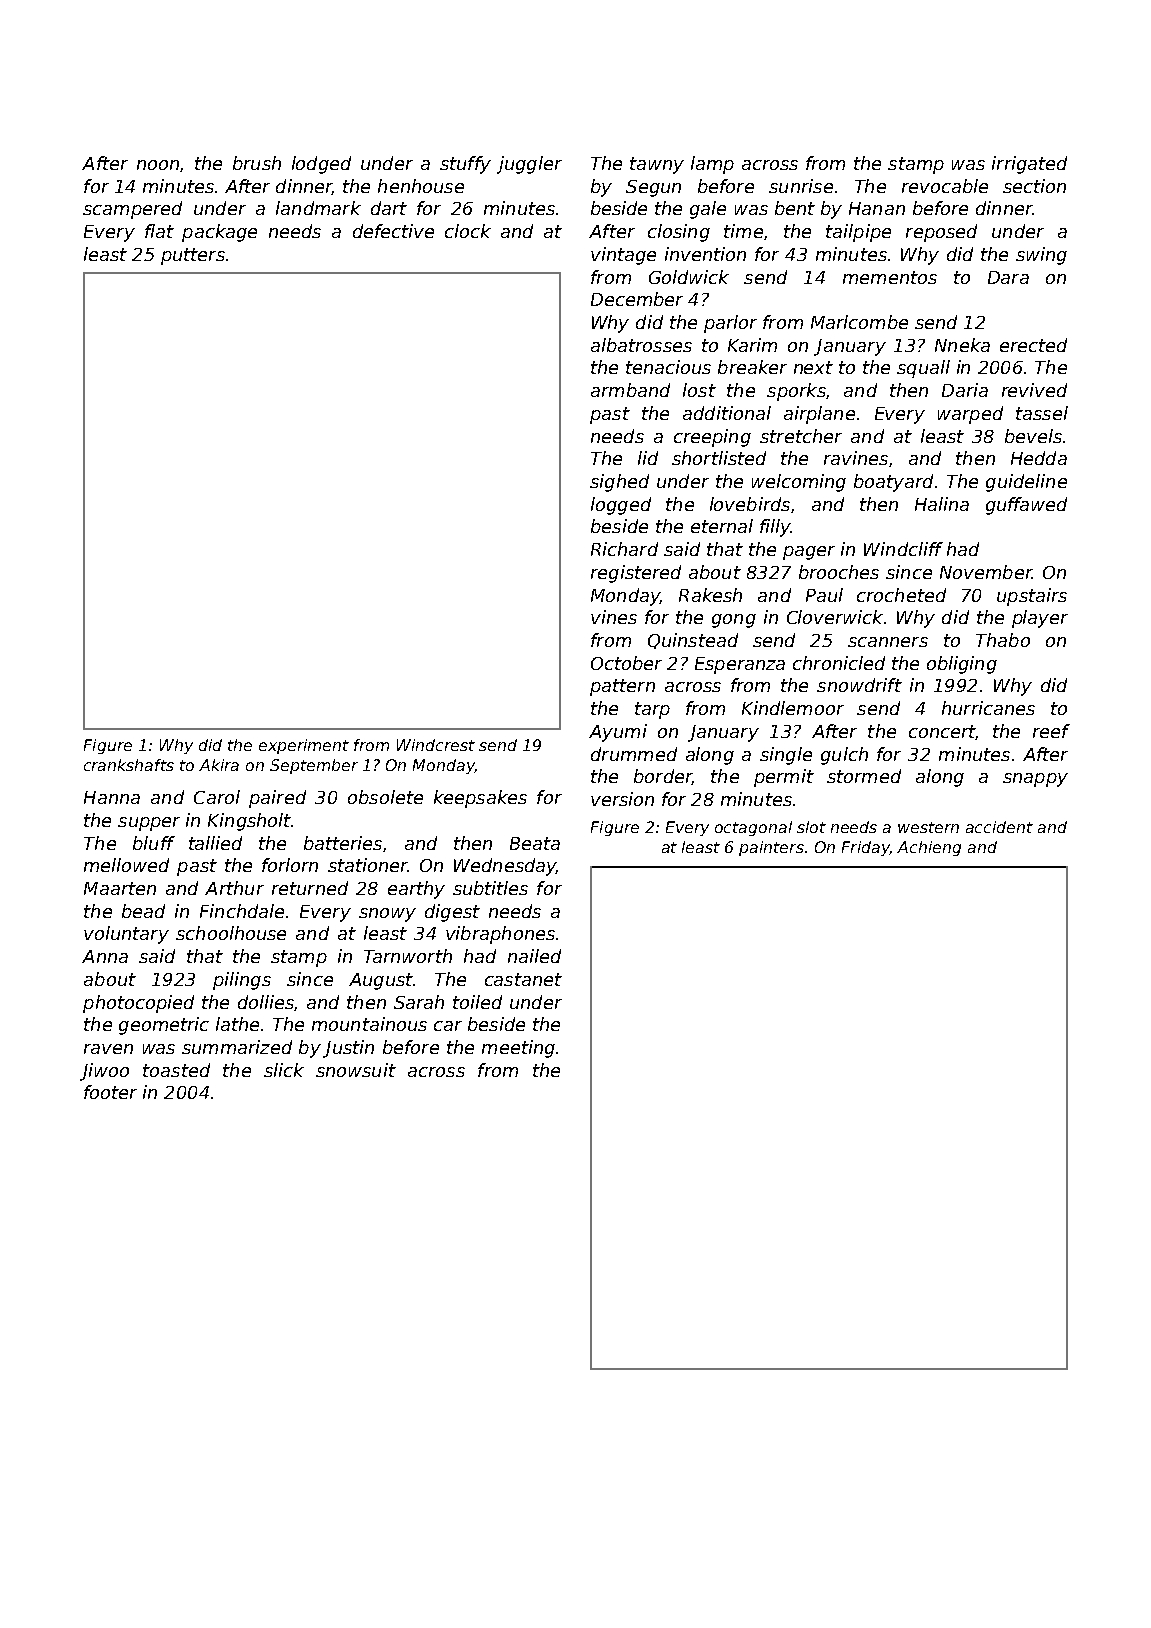  Describe the element at coordinates (356, 1070) in the screenshot. I see `snowsuit` at that location.
